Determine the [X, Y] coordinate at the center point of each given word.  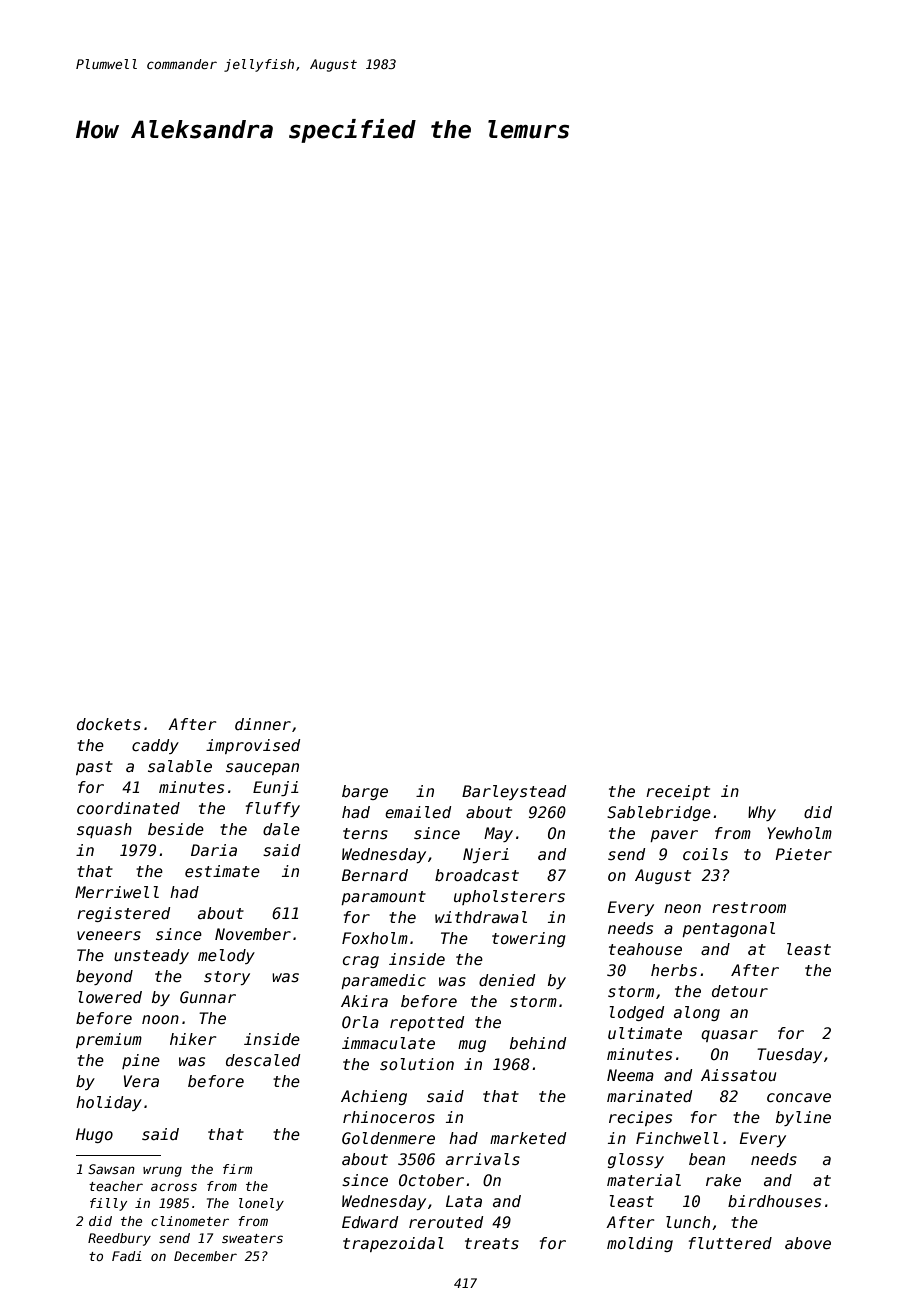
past [94, 768]
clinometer [190, 1221]
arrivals [483, 1159]
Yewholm [800, 833]
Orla [360, 1022]
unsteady [151, 956]
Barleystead [514, 792]
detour [740, 991]
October [431, 1180]
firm [237, 1169]
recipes [640, 1118]
